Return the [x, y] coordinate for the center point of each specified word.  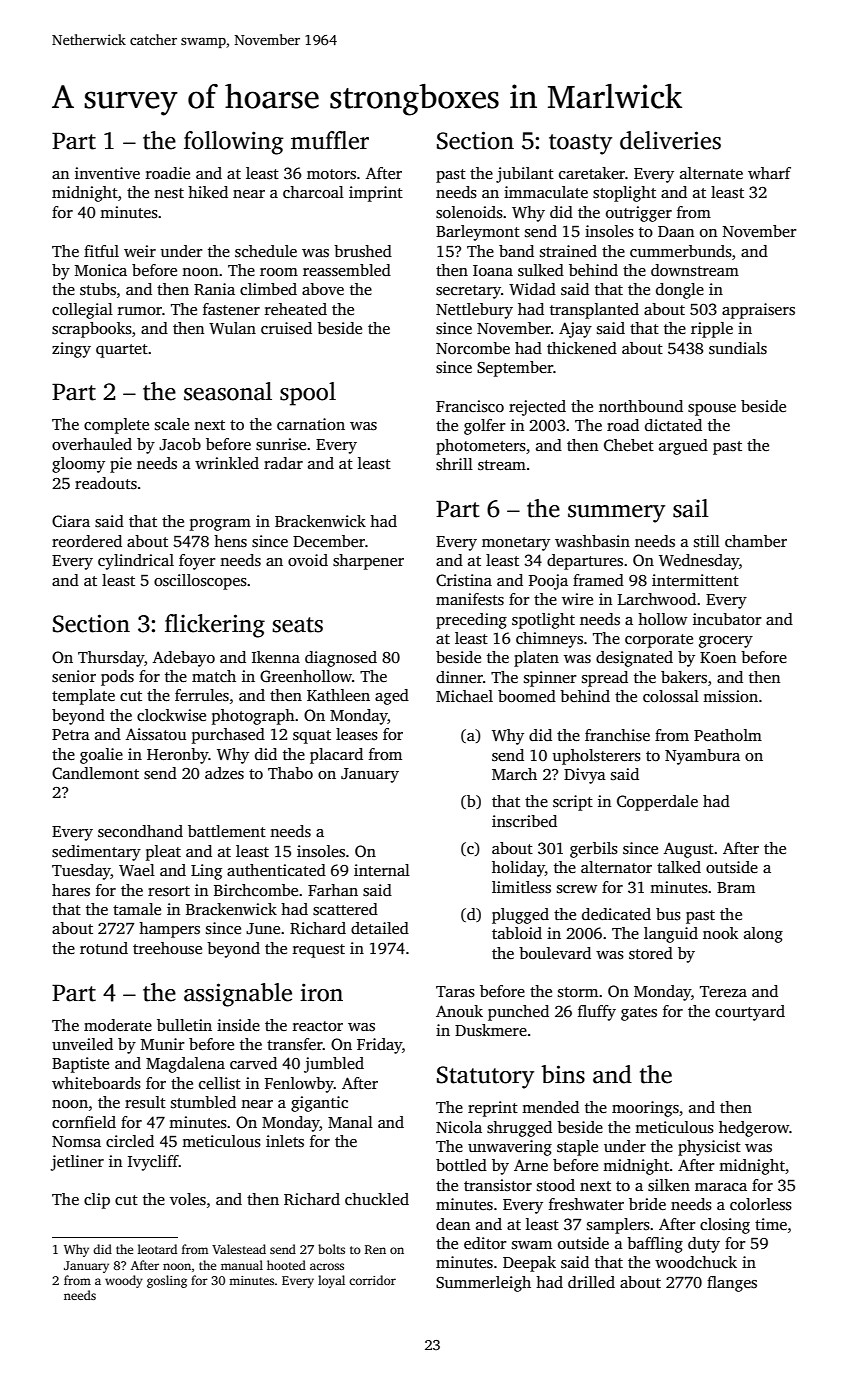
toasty [580, 144]
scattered [345, 909]
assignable [238, 995]
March [514, 774]
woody [124, 1281]
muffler [330, 140]
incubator [727, 619]
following [234, 143]
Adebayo [183, 659]
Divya [585, 776]
